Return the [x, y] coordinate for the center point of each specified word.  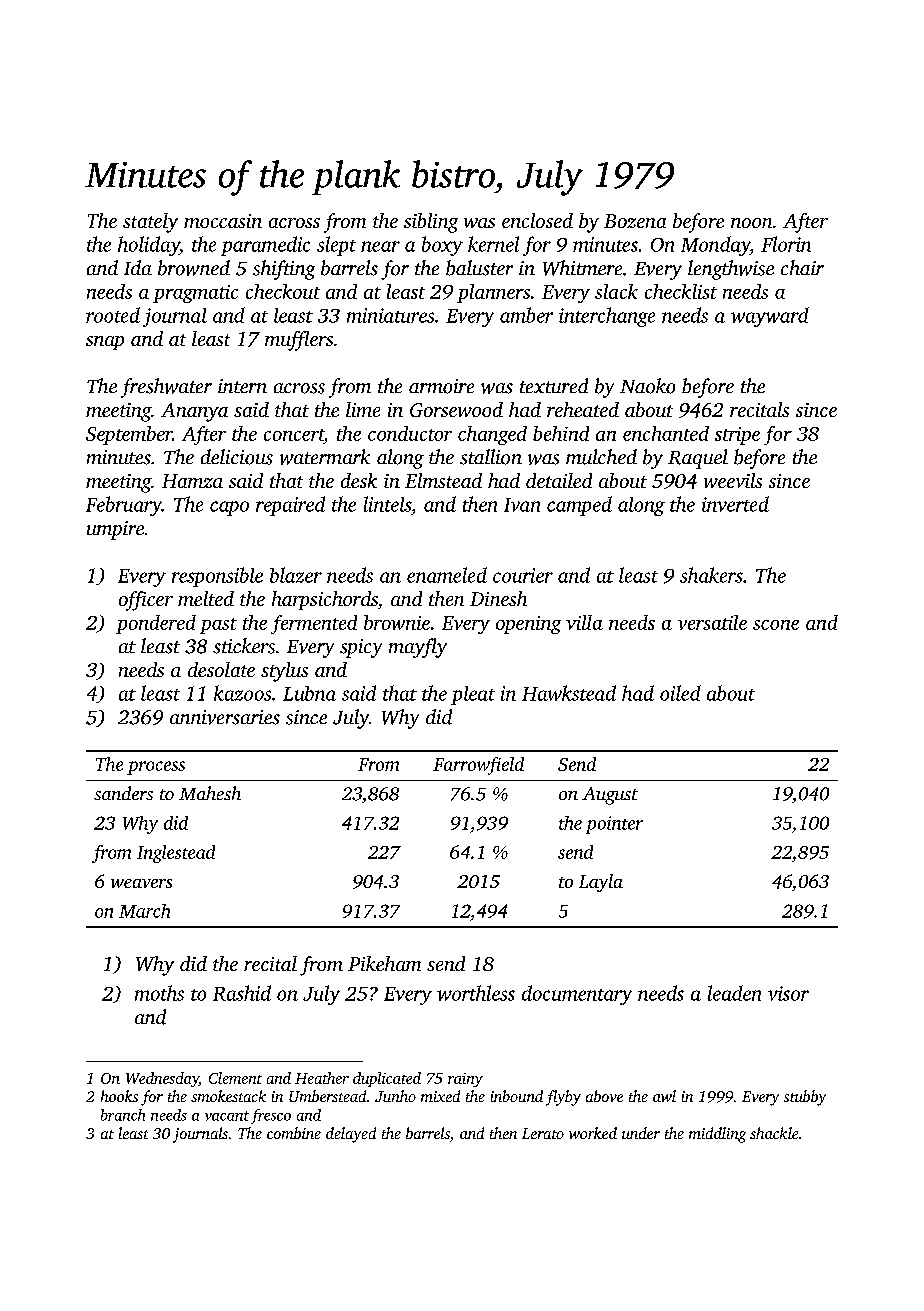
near [380, 246]
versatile [712, 622]
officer [146, 601]
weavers [141, 883]
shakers [711, 575]
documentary [577, 995]
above [604, 1096]
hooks [119, 1096]
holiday [149, 246]
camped [579, 506]
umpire [115, 530]
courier [523, 575]
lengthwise [731, 270]
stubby [805, 1098]
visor [788, 993]
